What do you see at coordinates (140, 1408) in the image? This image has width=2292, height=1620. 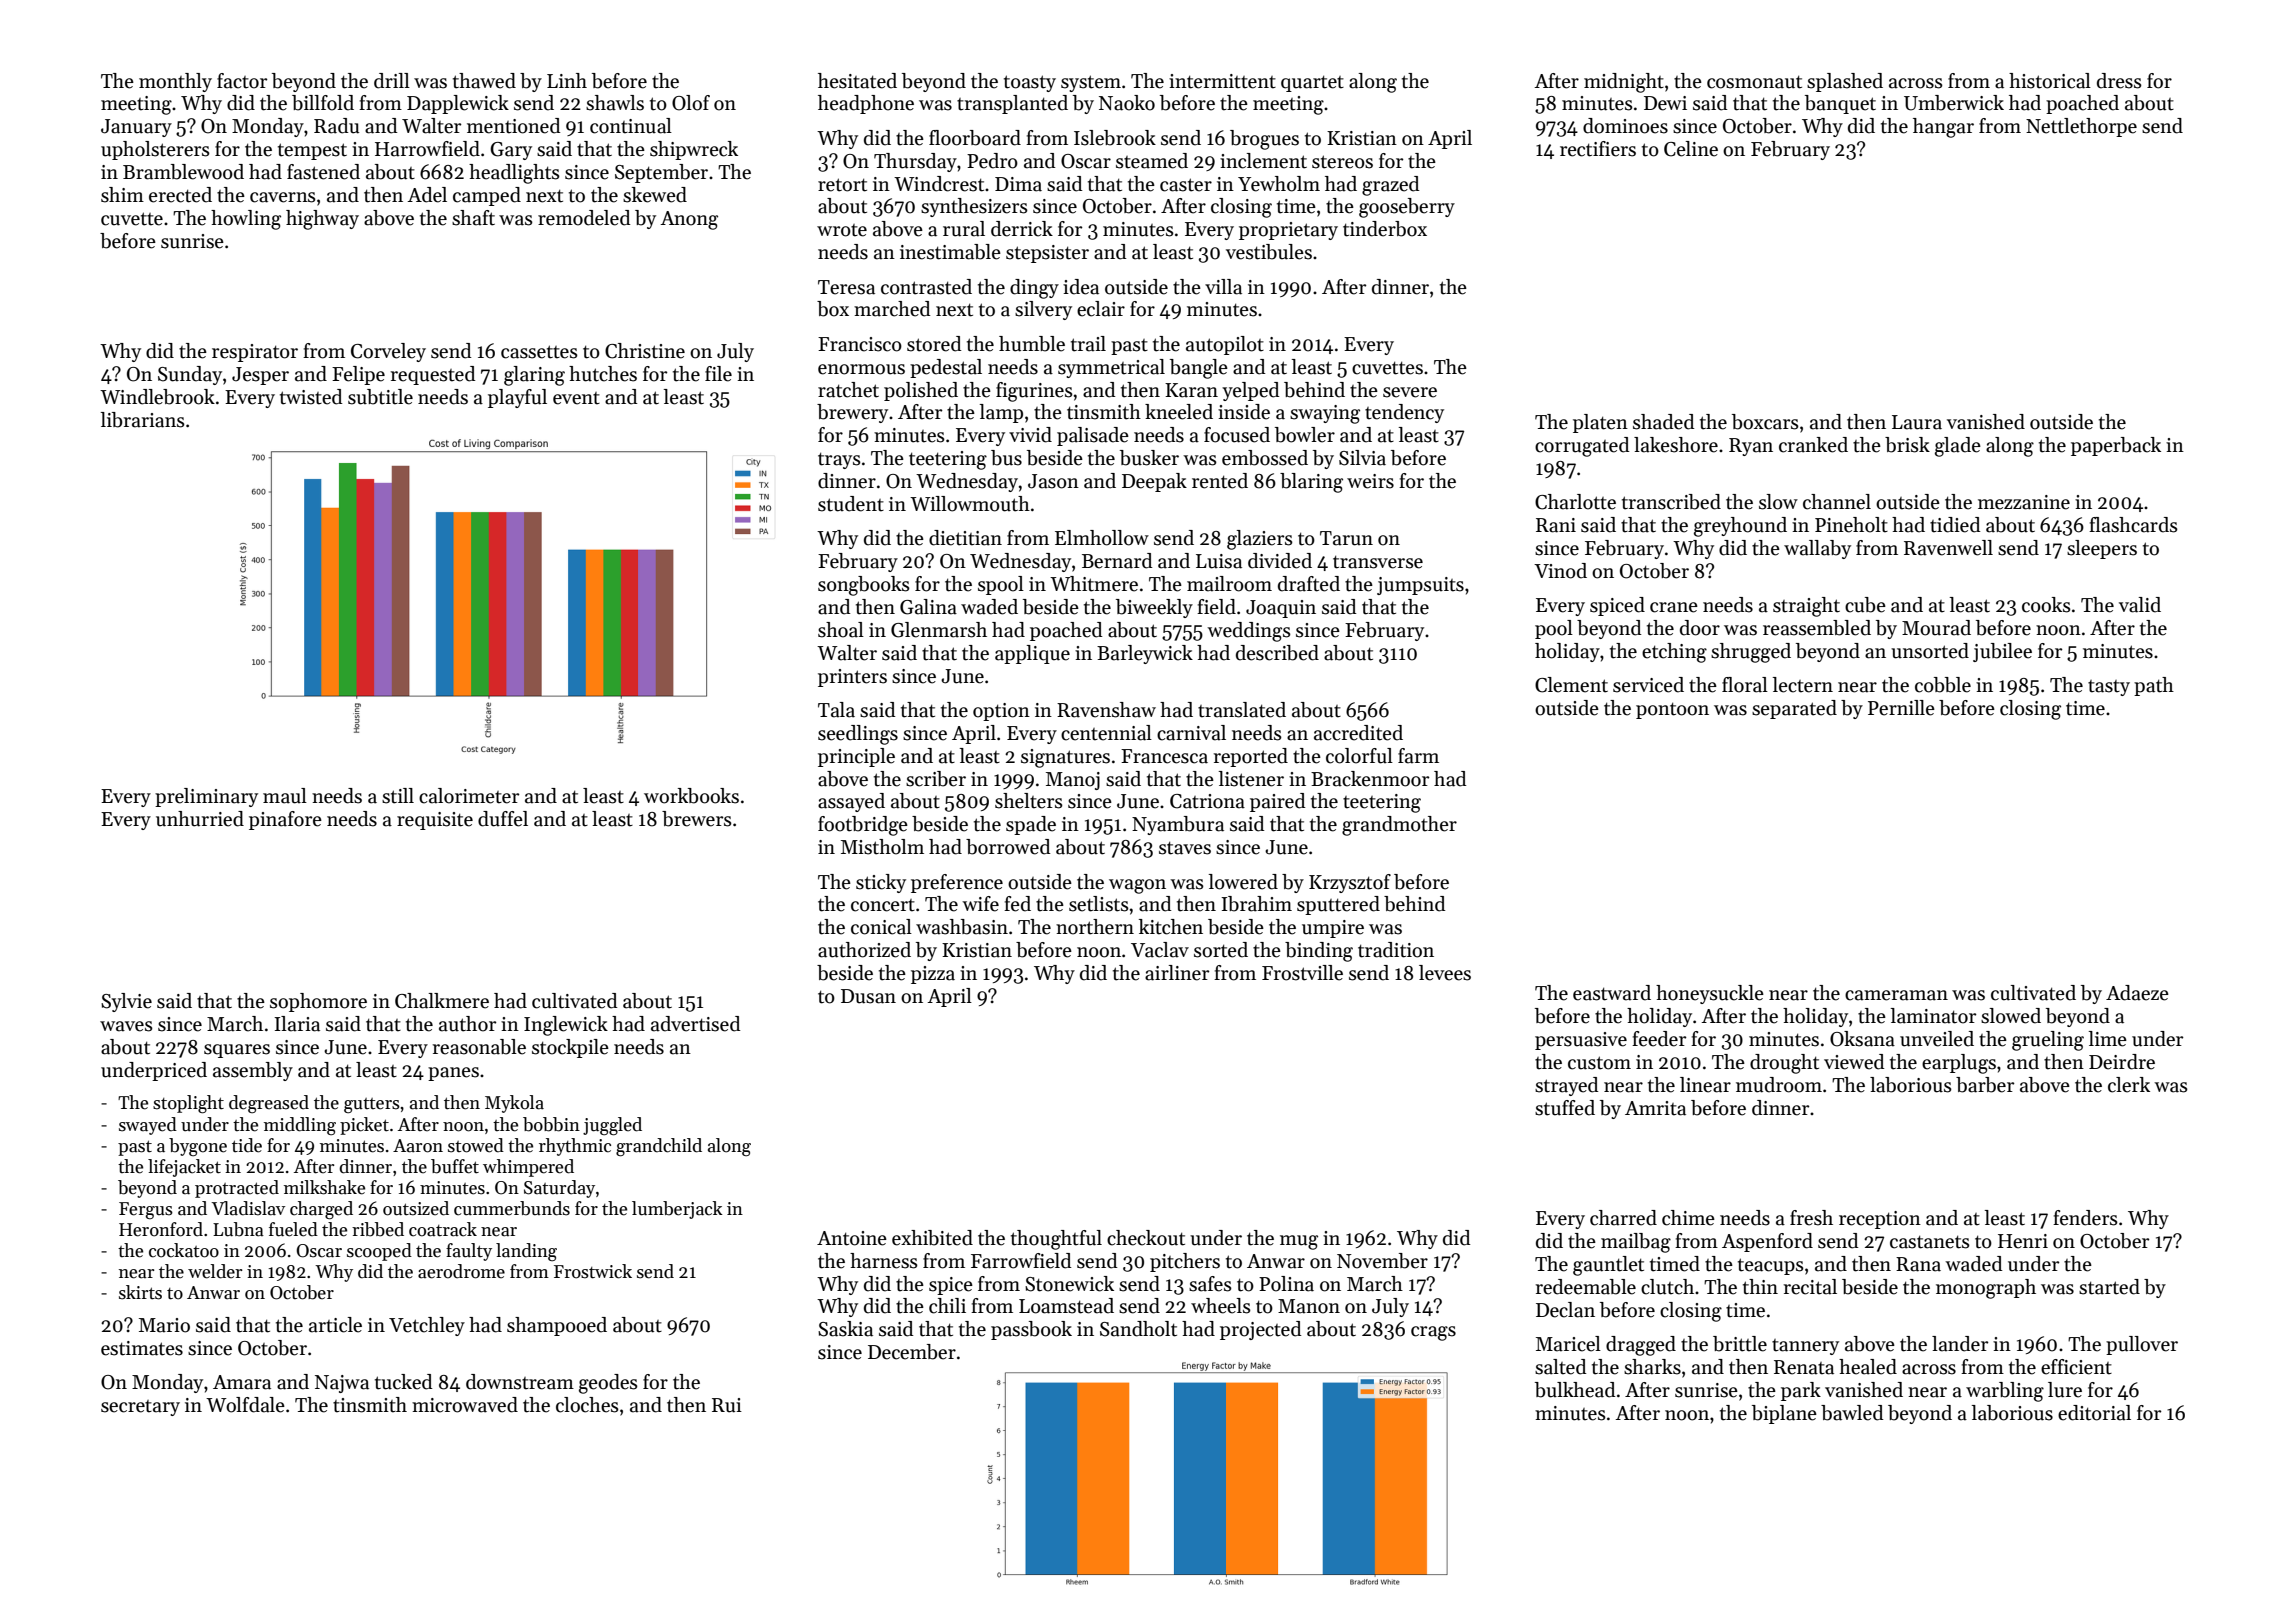 I see `secretary` at bounding box center [140, 1408].
